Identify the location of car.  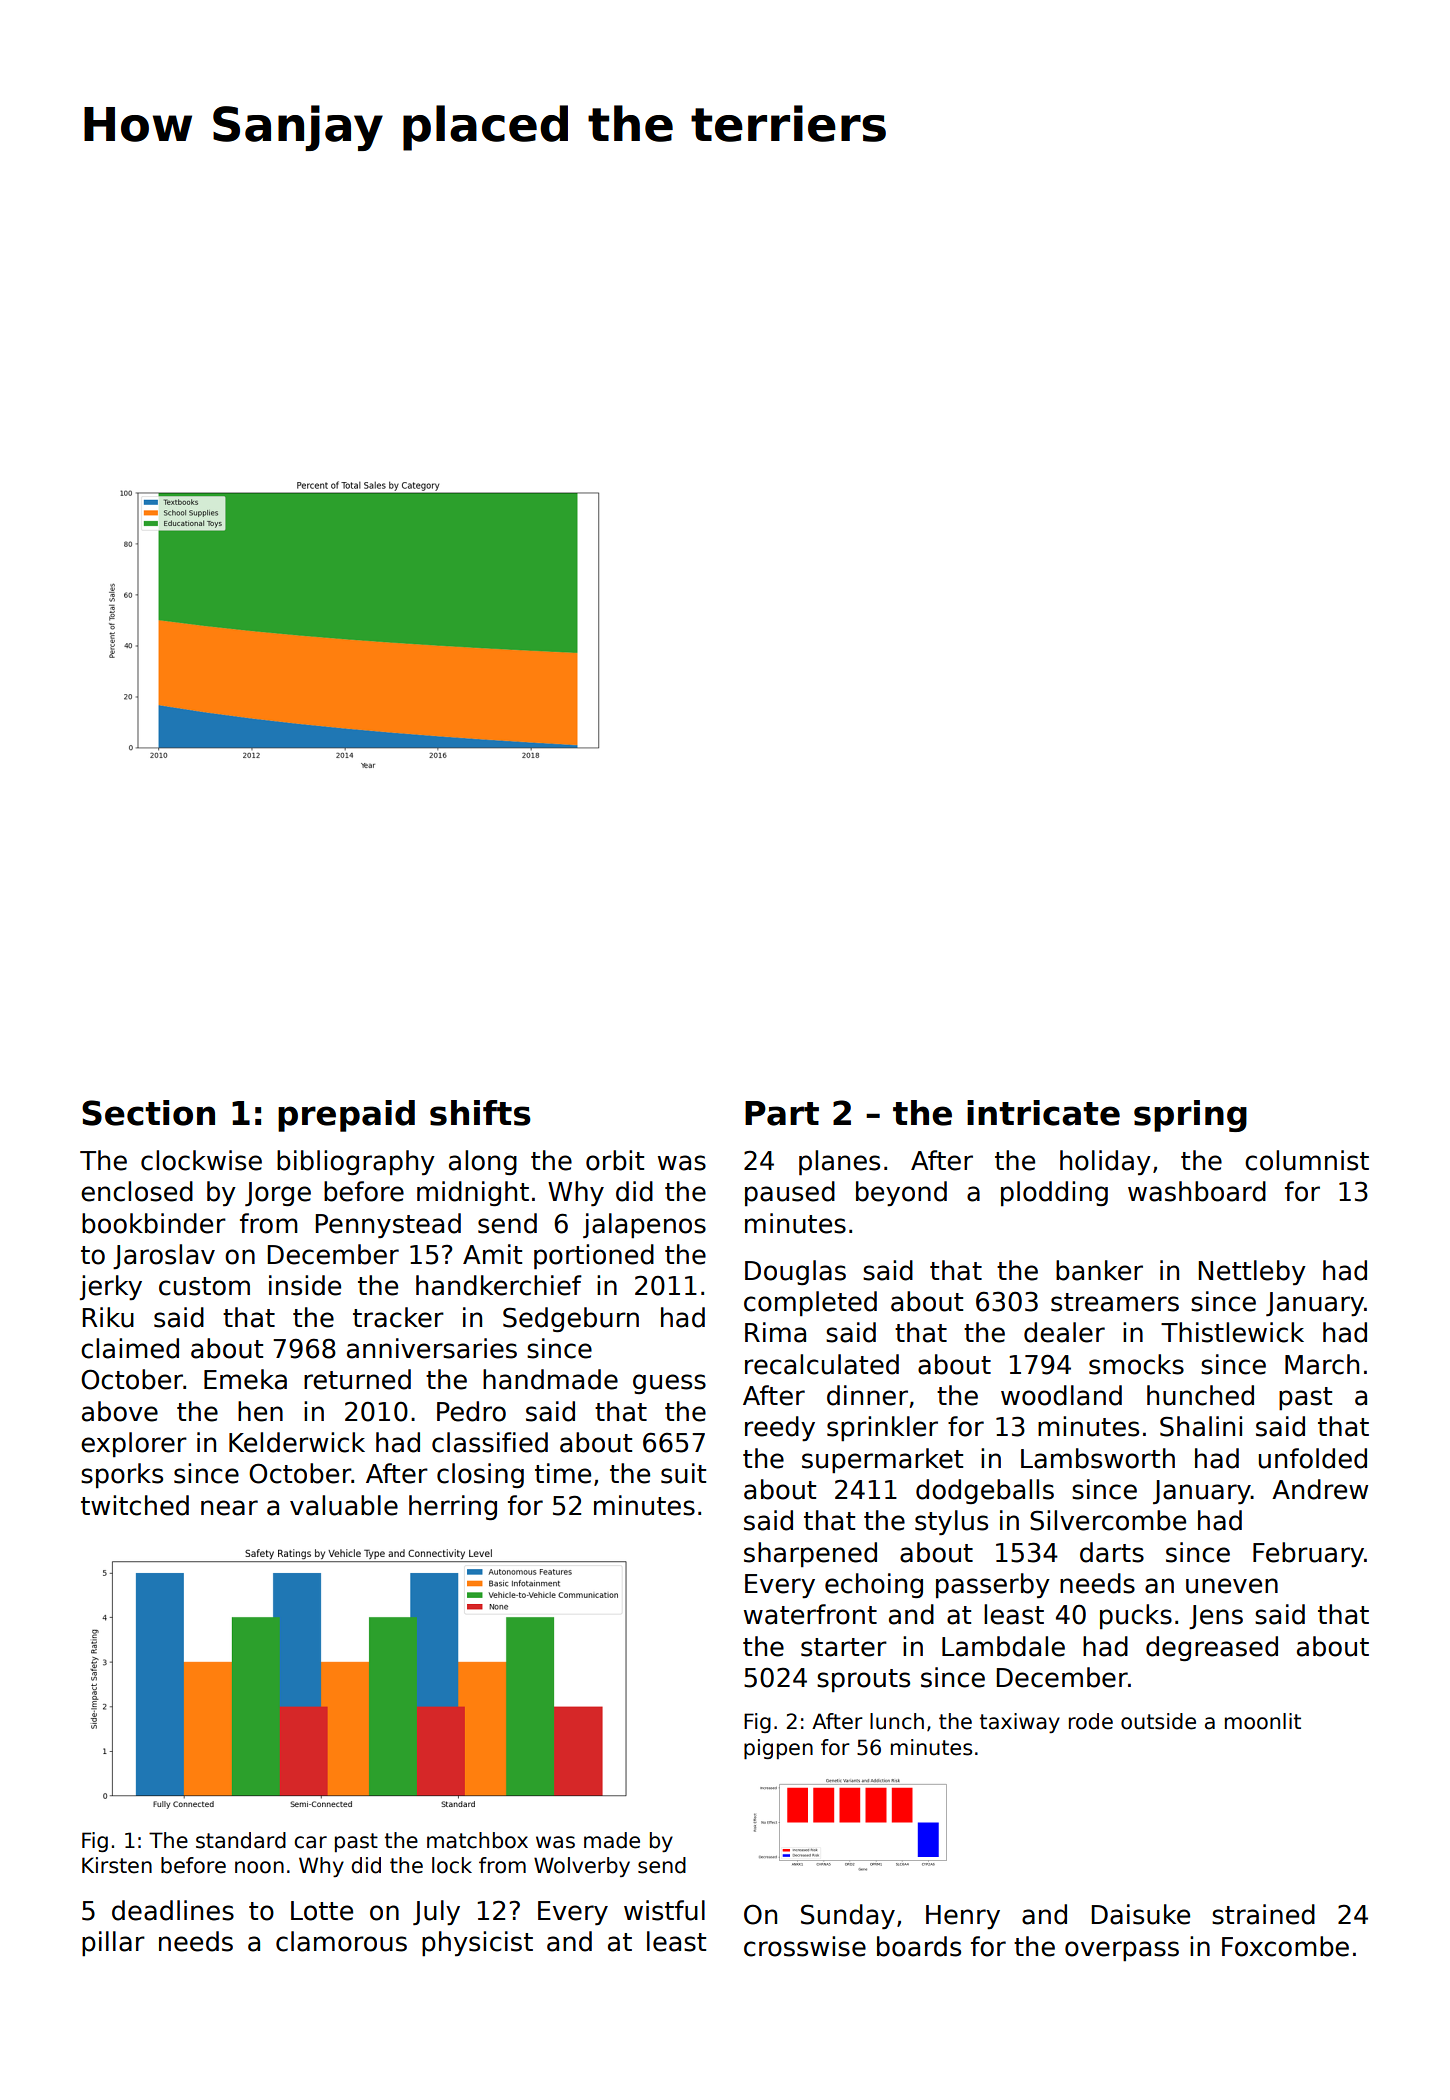
(310, 1842).
